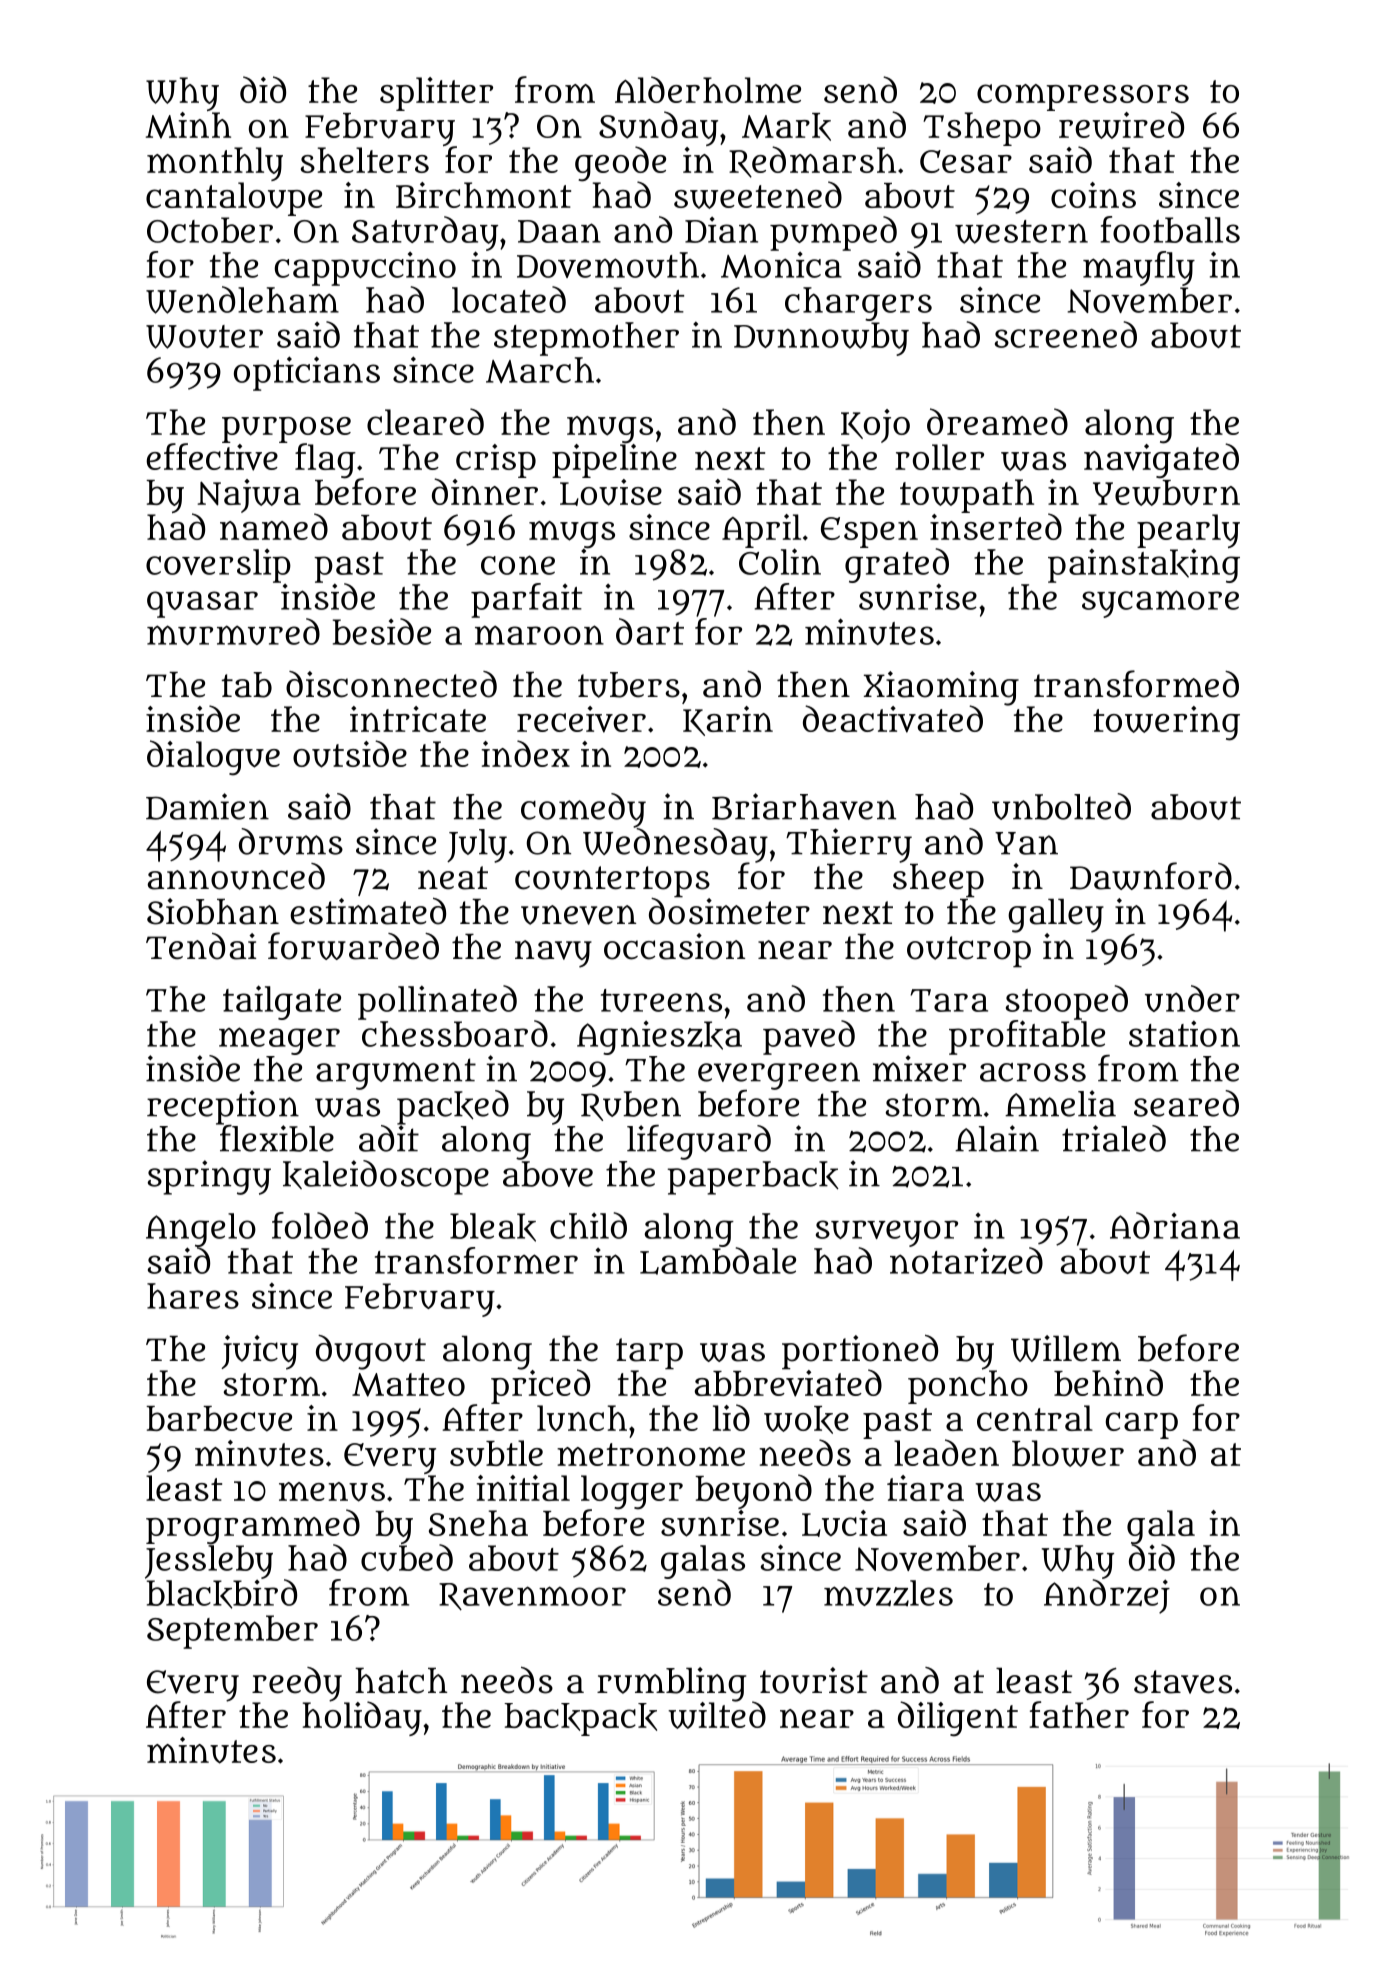 The width and height of the page is (1386, 1969). Describe the element at coordinates (418, 719) in the page. I see `intricate` at that location.
